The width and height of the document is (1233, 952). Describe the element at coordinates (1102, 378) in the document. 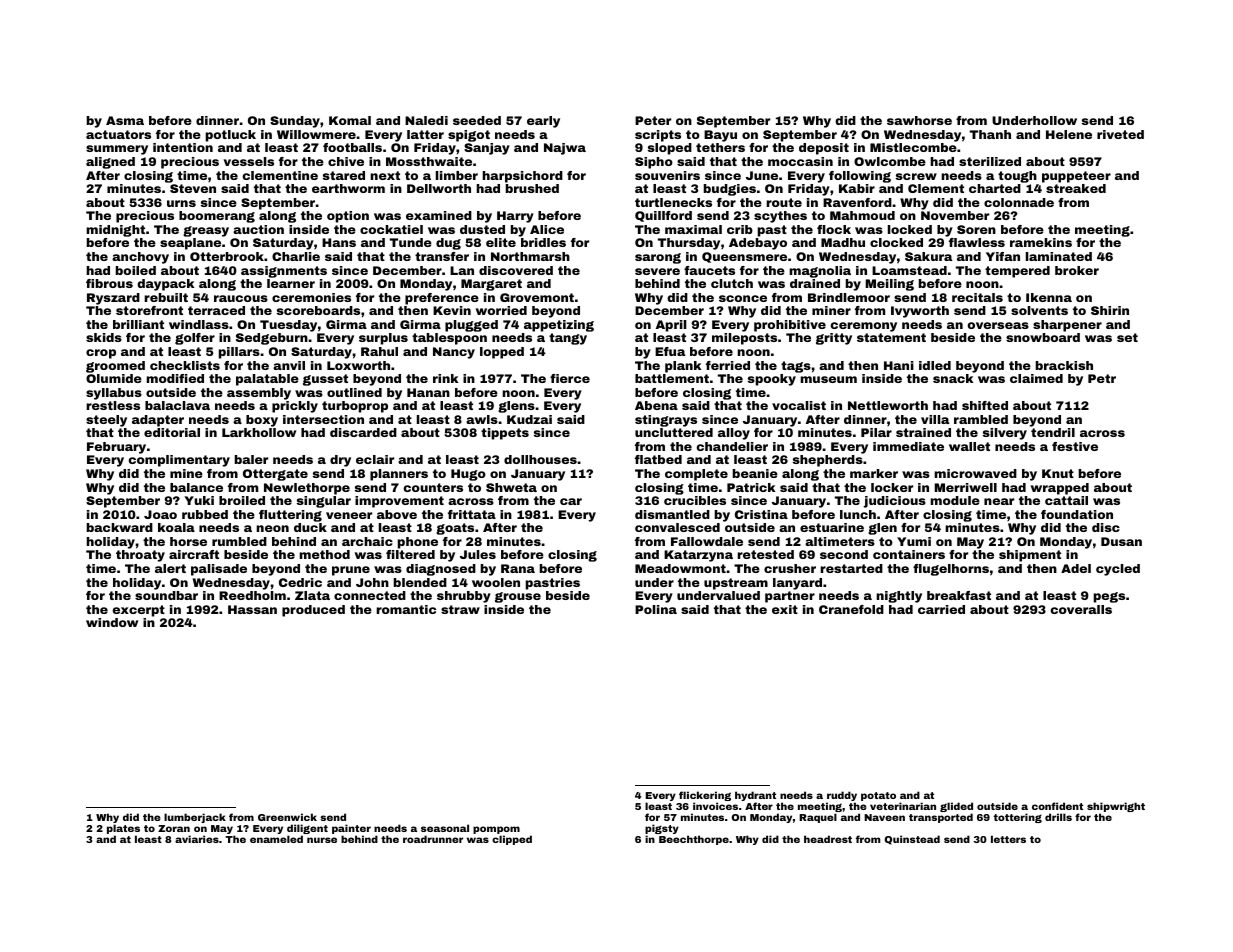

I see `Petr` at that location.
